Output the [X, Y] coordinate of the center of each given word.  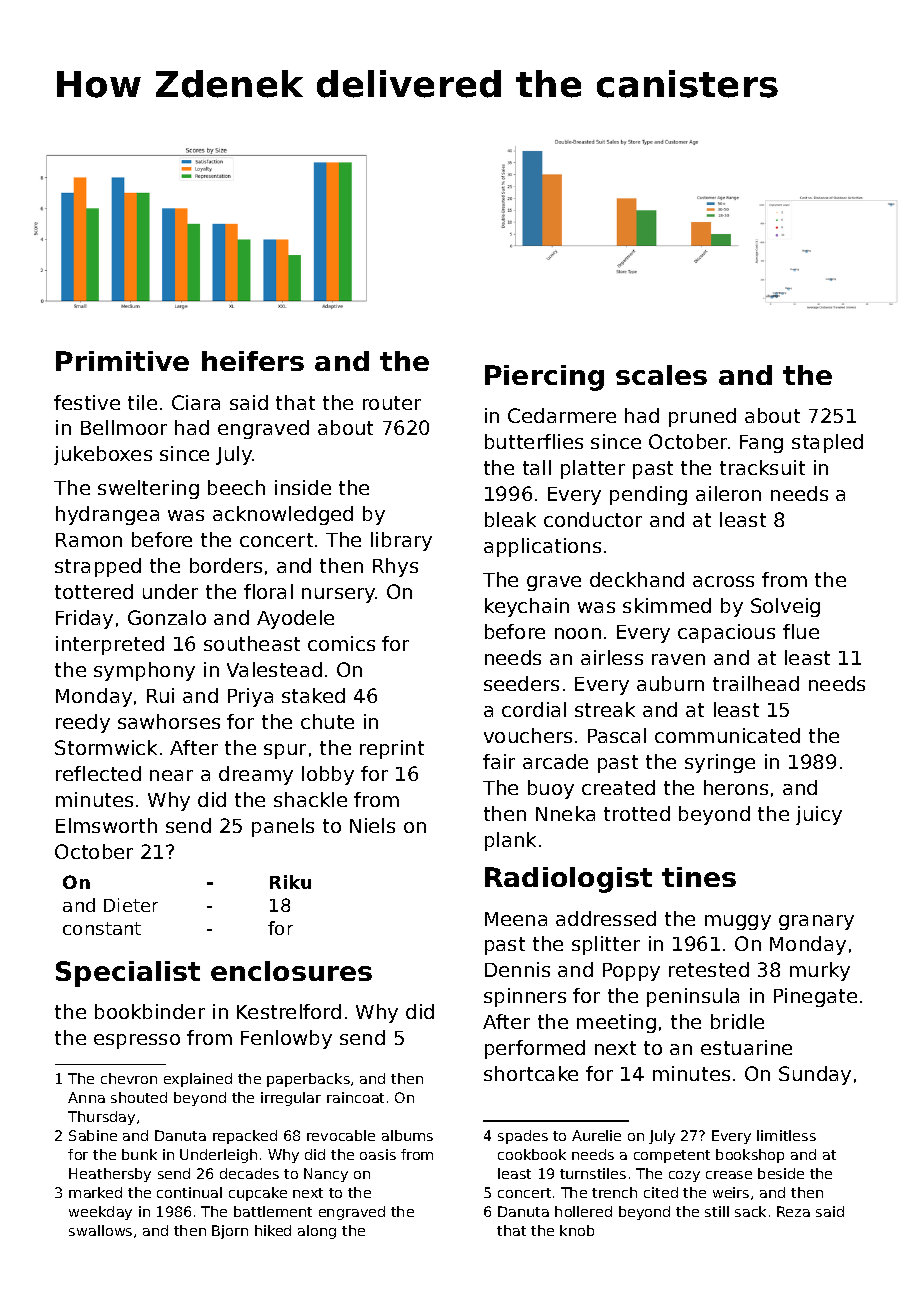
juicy [819, 815]
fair [499, 761]
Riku [290, 882]
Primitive [122, 361]
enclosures [291, 971]
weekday [100, 1213]
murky [820, 971]
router [392, 403]
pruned [702, 417]
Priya [250, 697]
